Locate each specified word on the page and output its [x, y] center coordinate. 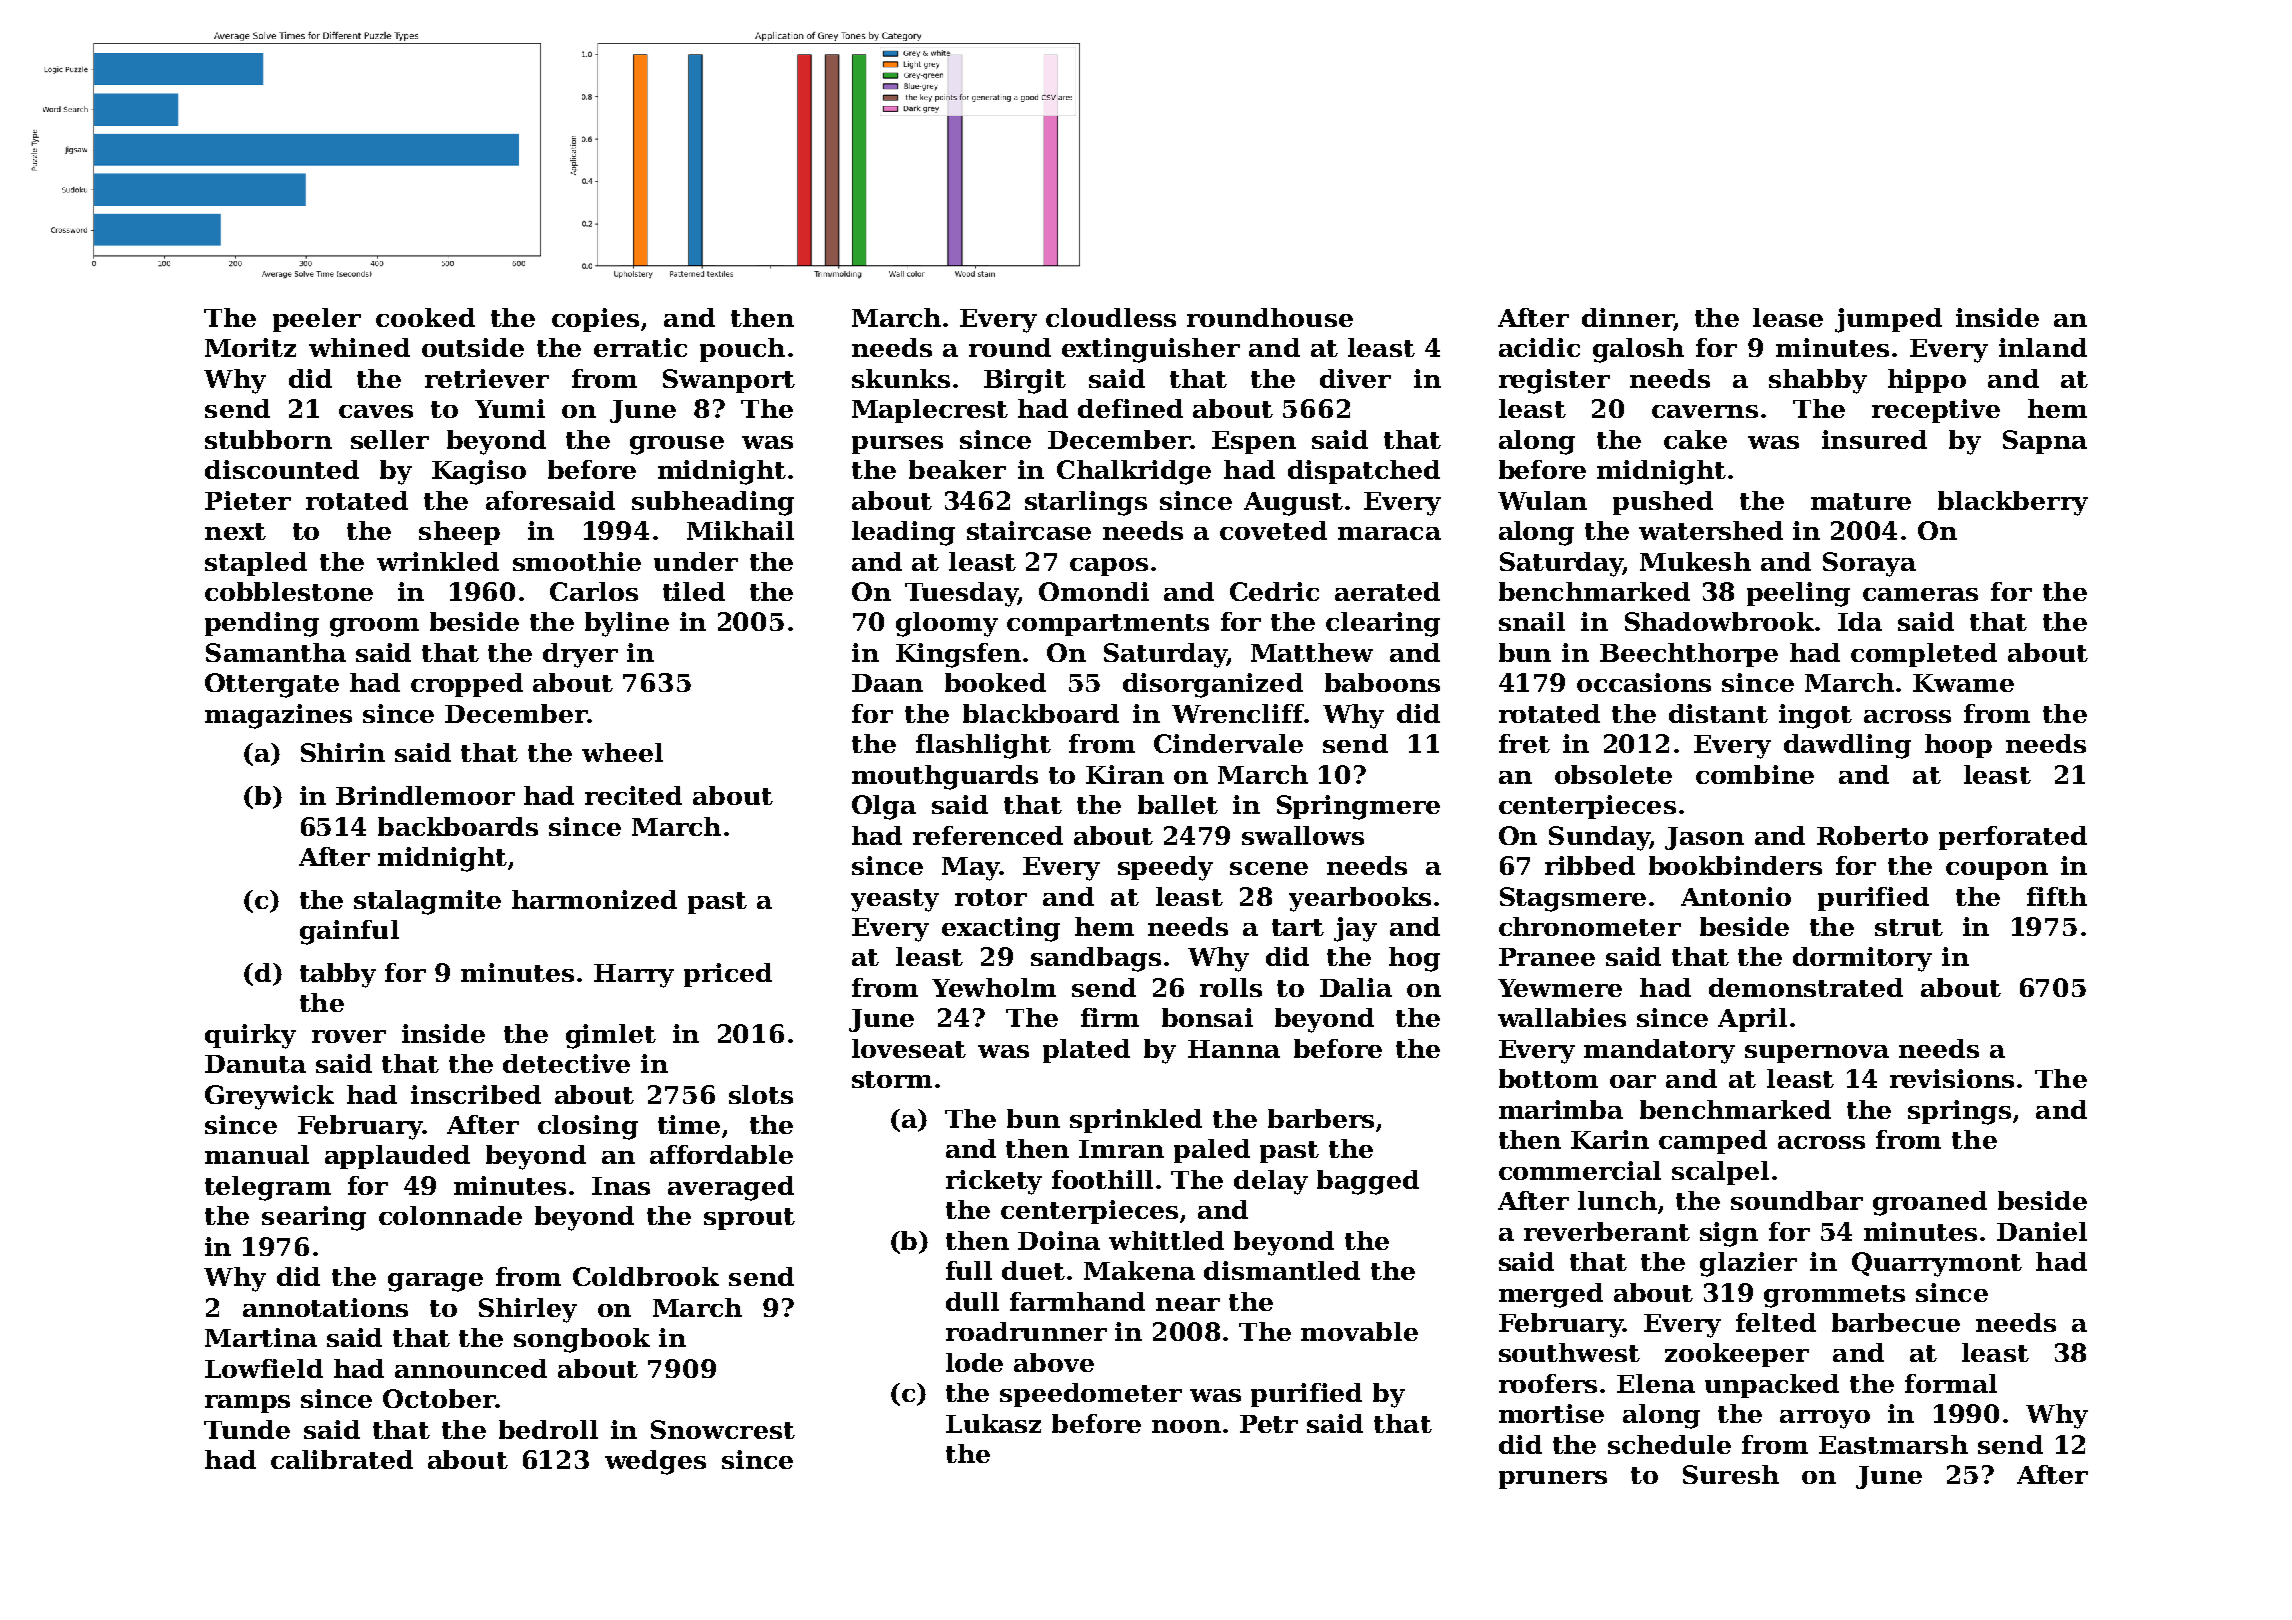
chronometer [1590, 926]
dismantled [1282, 1270]
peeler [317, 320]
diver [1355, 378]
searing [314, 1218]
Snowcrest [723, 1429]
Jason [1704, 838]
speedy [1165, 868]
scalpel [1720, 1173]
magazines [278, 716]
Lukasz [993, 1423]
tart [1298, 927]
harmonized [594, 899]
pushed [1663, 503]
